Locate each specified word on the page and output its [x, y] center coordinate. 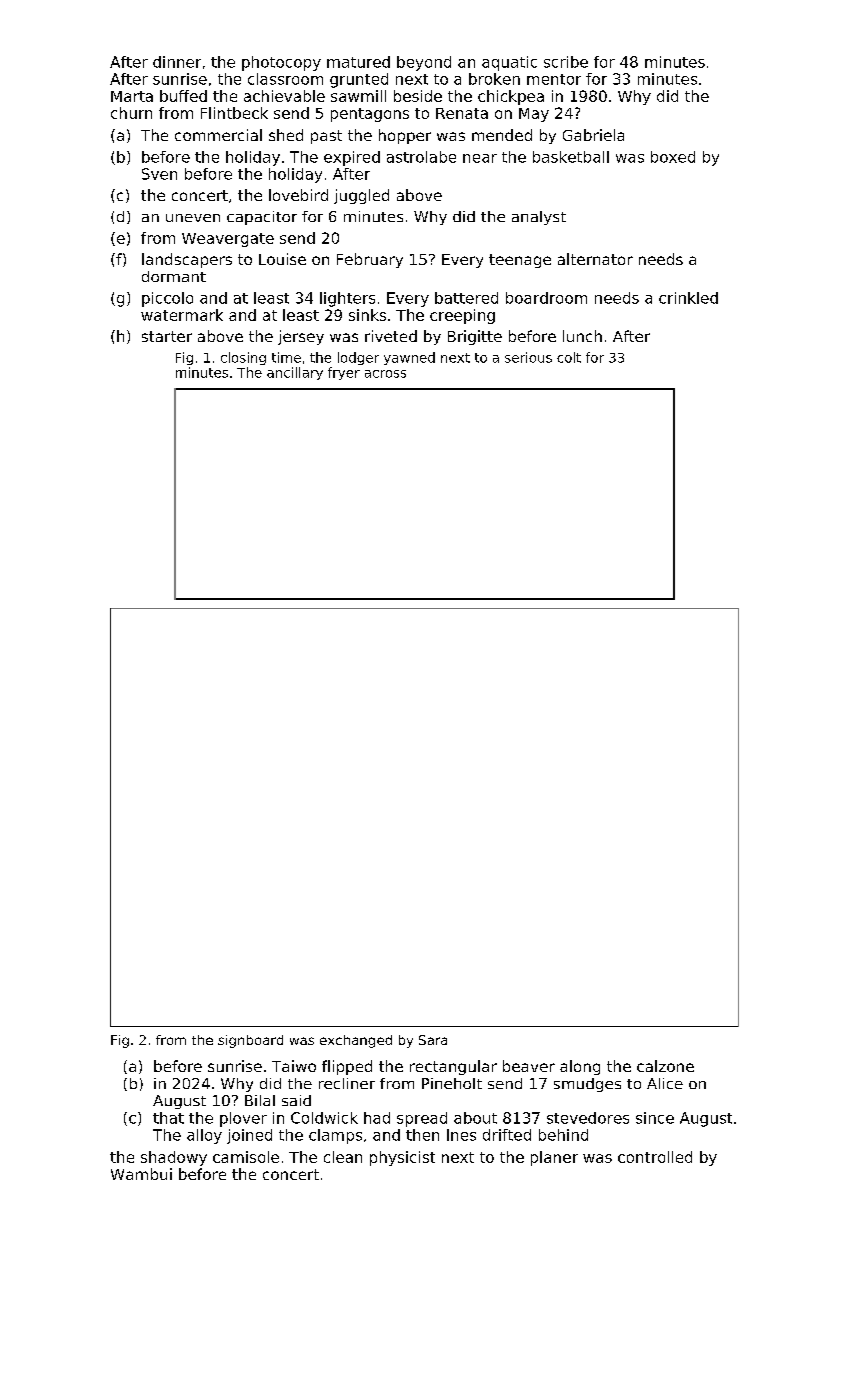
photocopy [281, 63]
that [168, 1118]
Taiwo [294, 1066]
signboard [250, 1041]
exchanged [356, 1041]
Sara [433, 1040]
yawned [409, 358]
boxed [673, 157]
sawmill [358, 96]
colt [569, 357]
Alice [665, 1083]
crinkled [688, 298]
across [385, 374]
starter [167, 336]
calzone [665, 1066]
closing [243, 358]
